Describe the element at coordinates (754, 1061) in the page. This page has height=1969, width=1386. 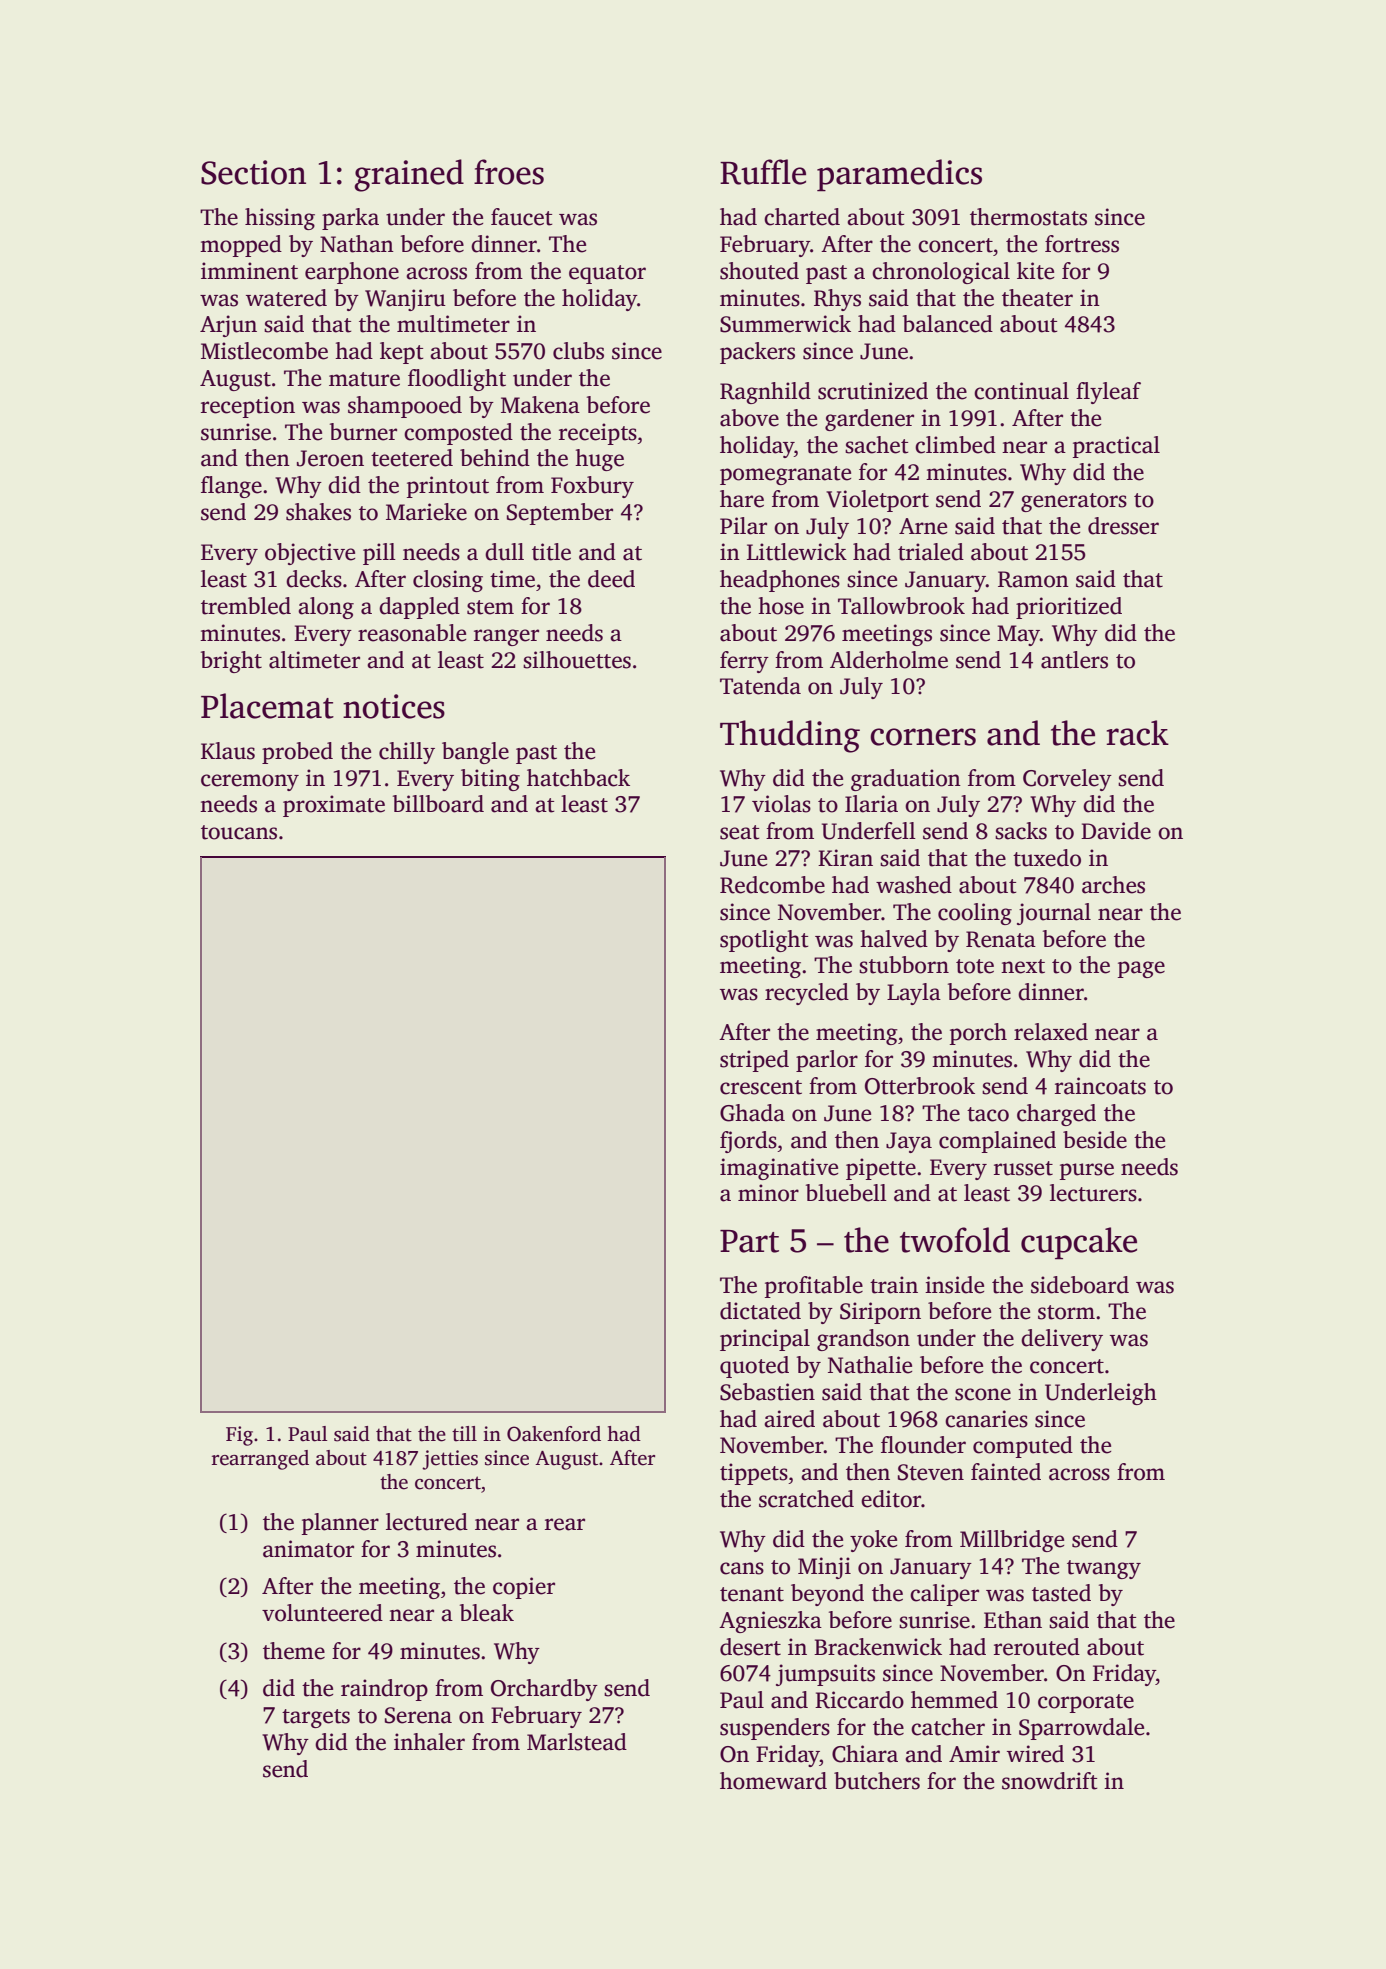
I see `striped` at that location.
